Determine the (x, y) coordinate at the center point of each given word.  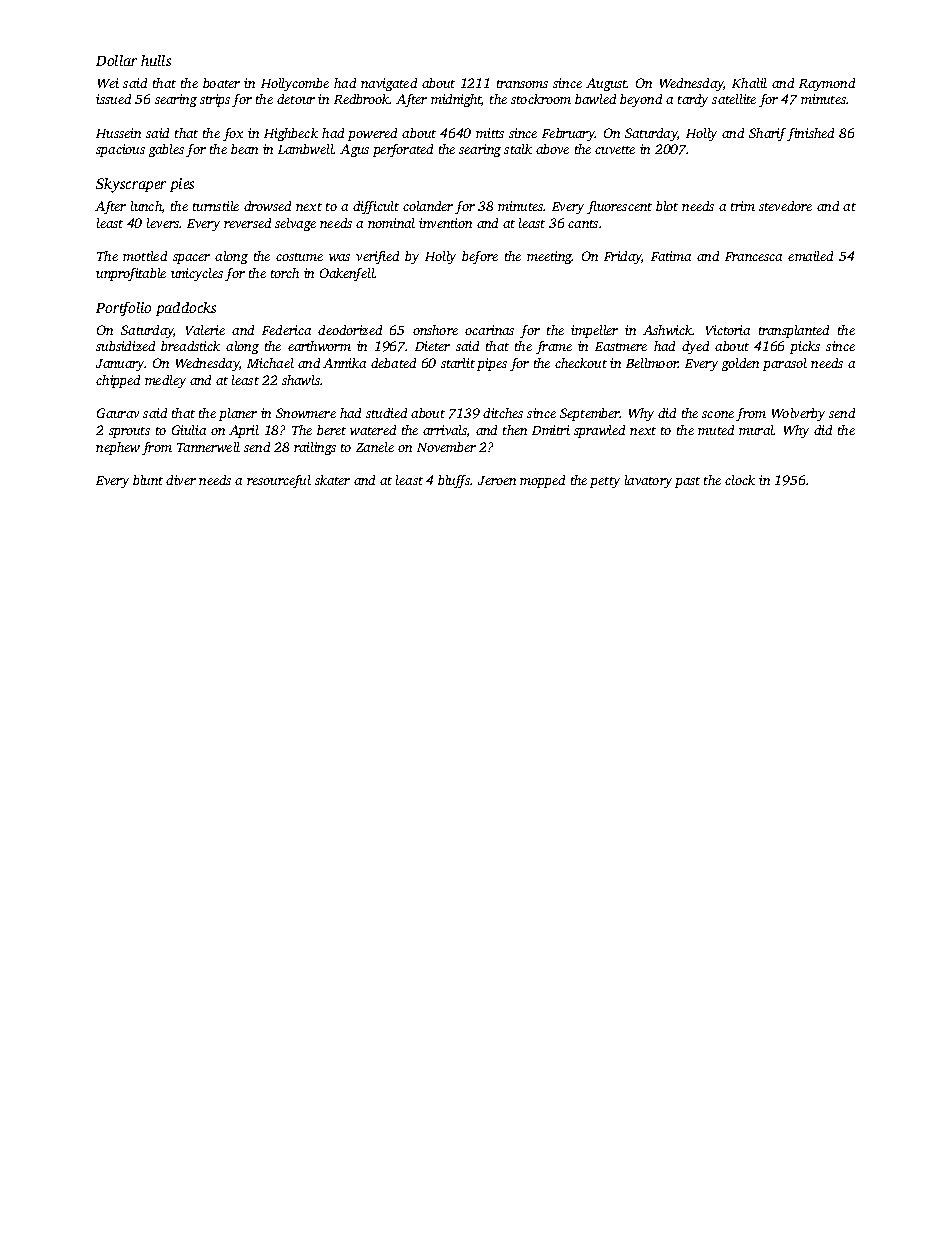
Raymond (827, 84)
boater (221, 83)
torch (285, 273)
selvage (295, 224)
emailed (810, 256)
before (480, 257)
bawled (595, 99)
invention (445, 223)
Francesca (753, 256)
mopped (542, 481)
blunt (148, 480)
